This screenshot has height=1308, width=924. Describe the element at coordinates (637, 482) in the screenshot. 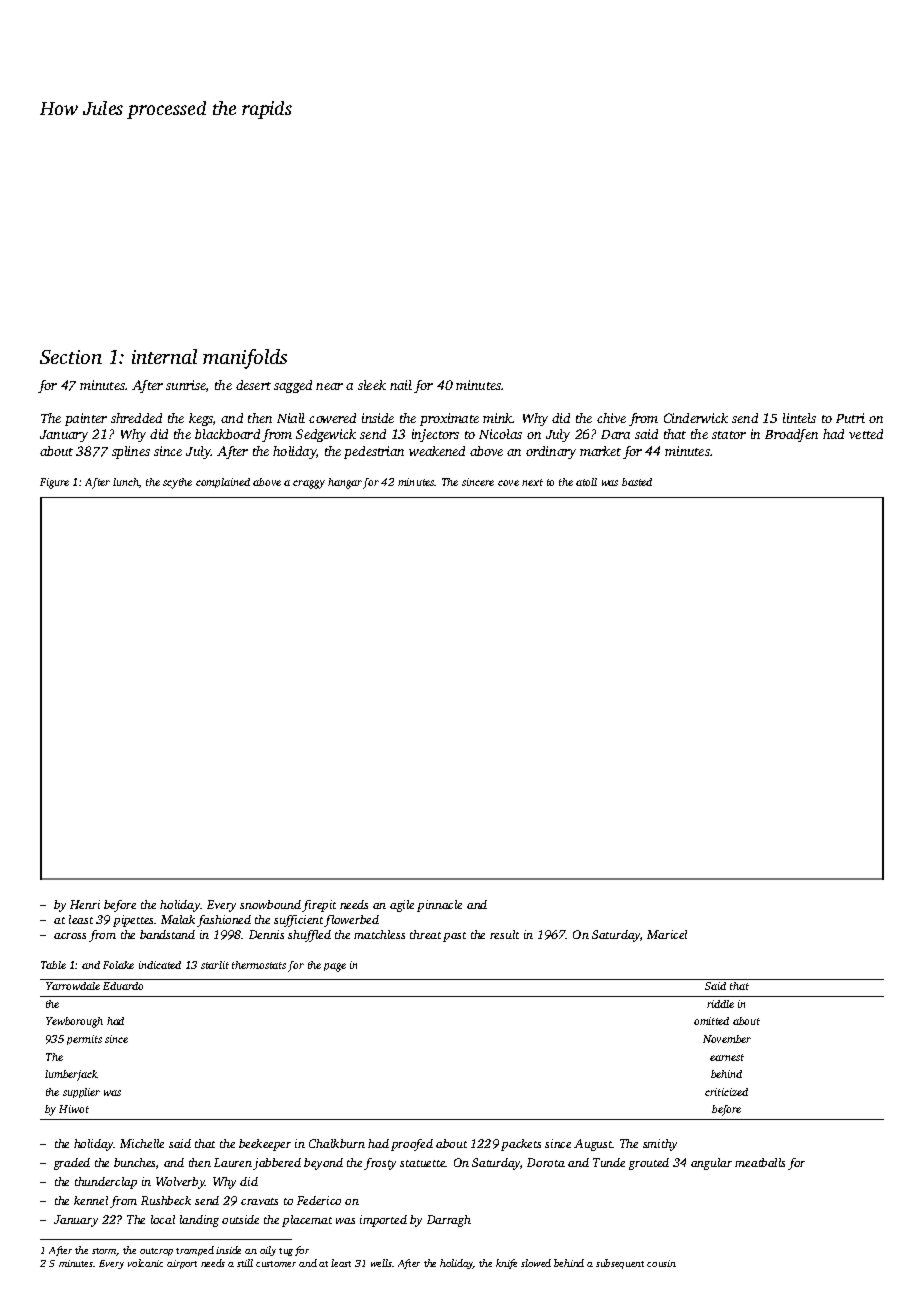

I see `basted` at that location.
